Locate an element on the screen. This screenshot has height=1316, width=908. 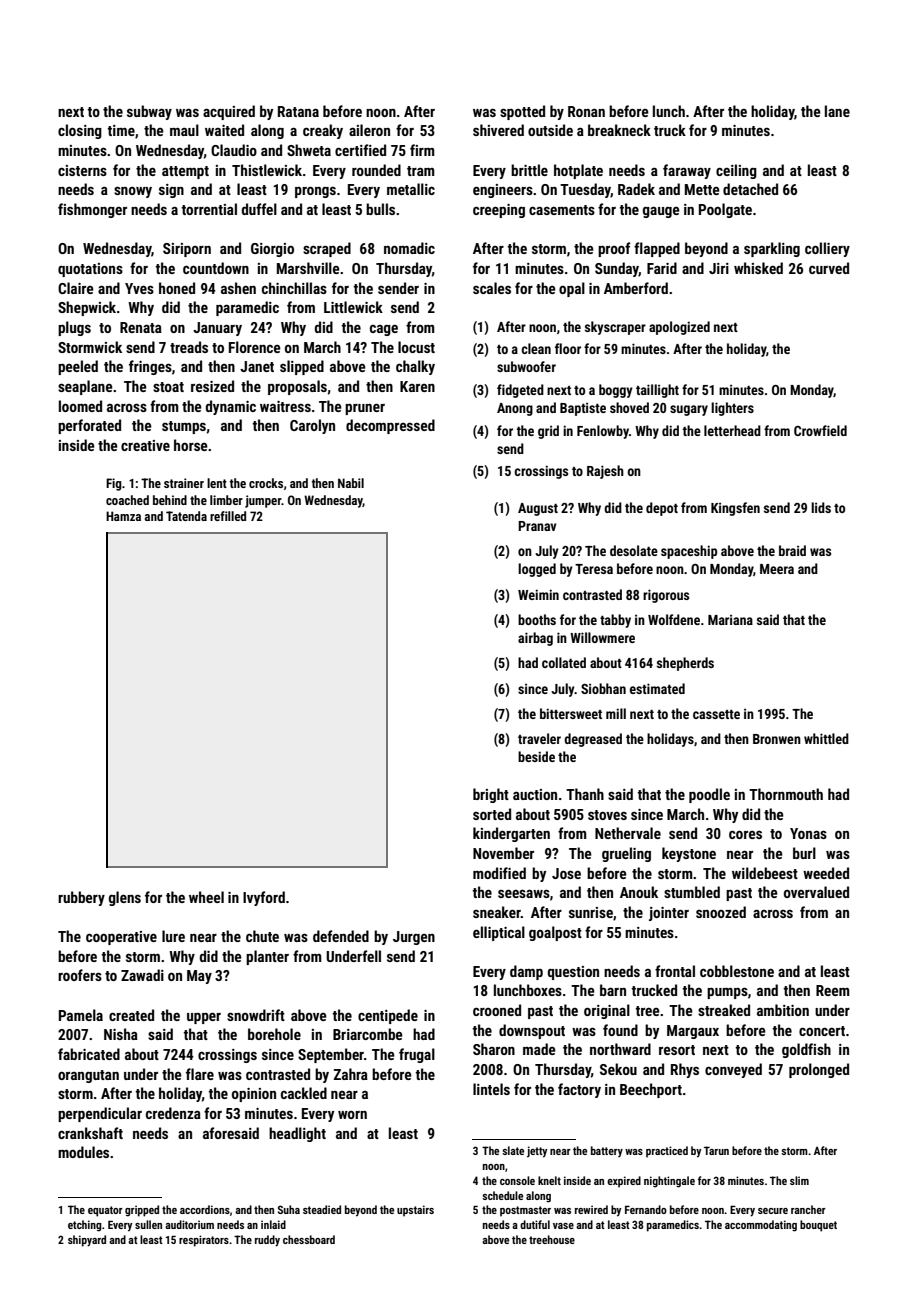
firm is located at coordinates (422, 150).
